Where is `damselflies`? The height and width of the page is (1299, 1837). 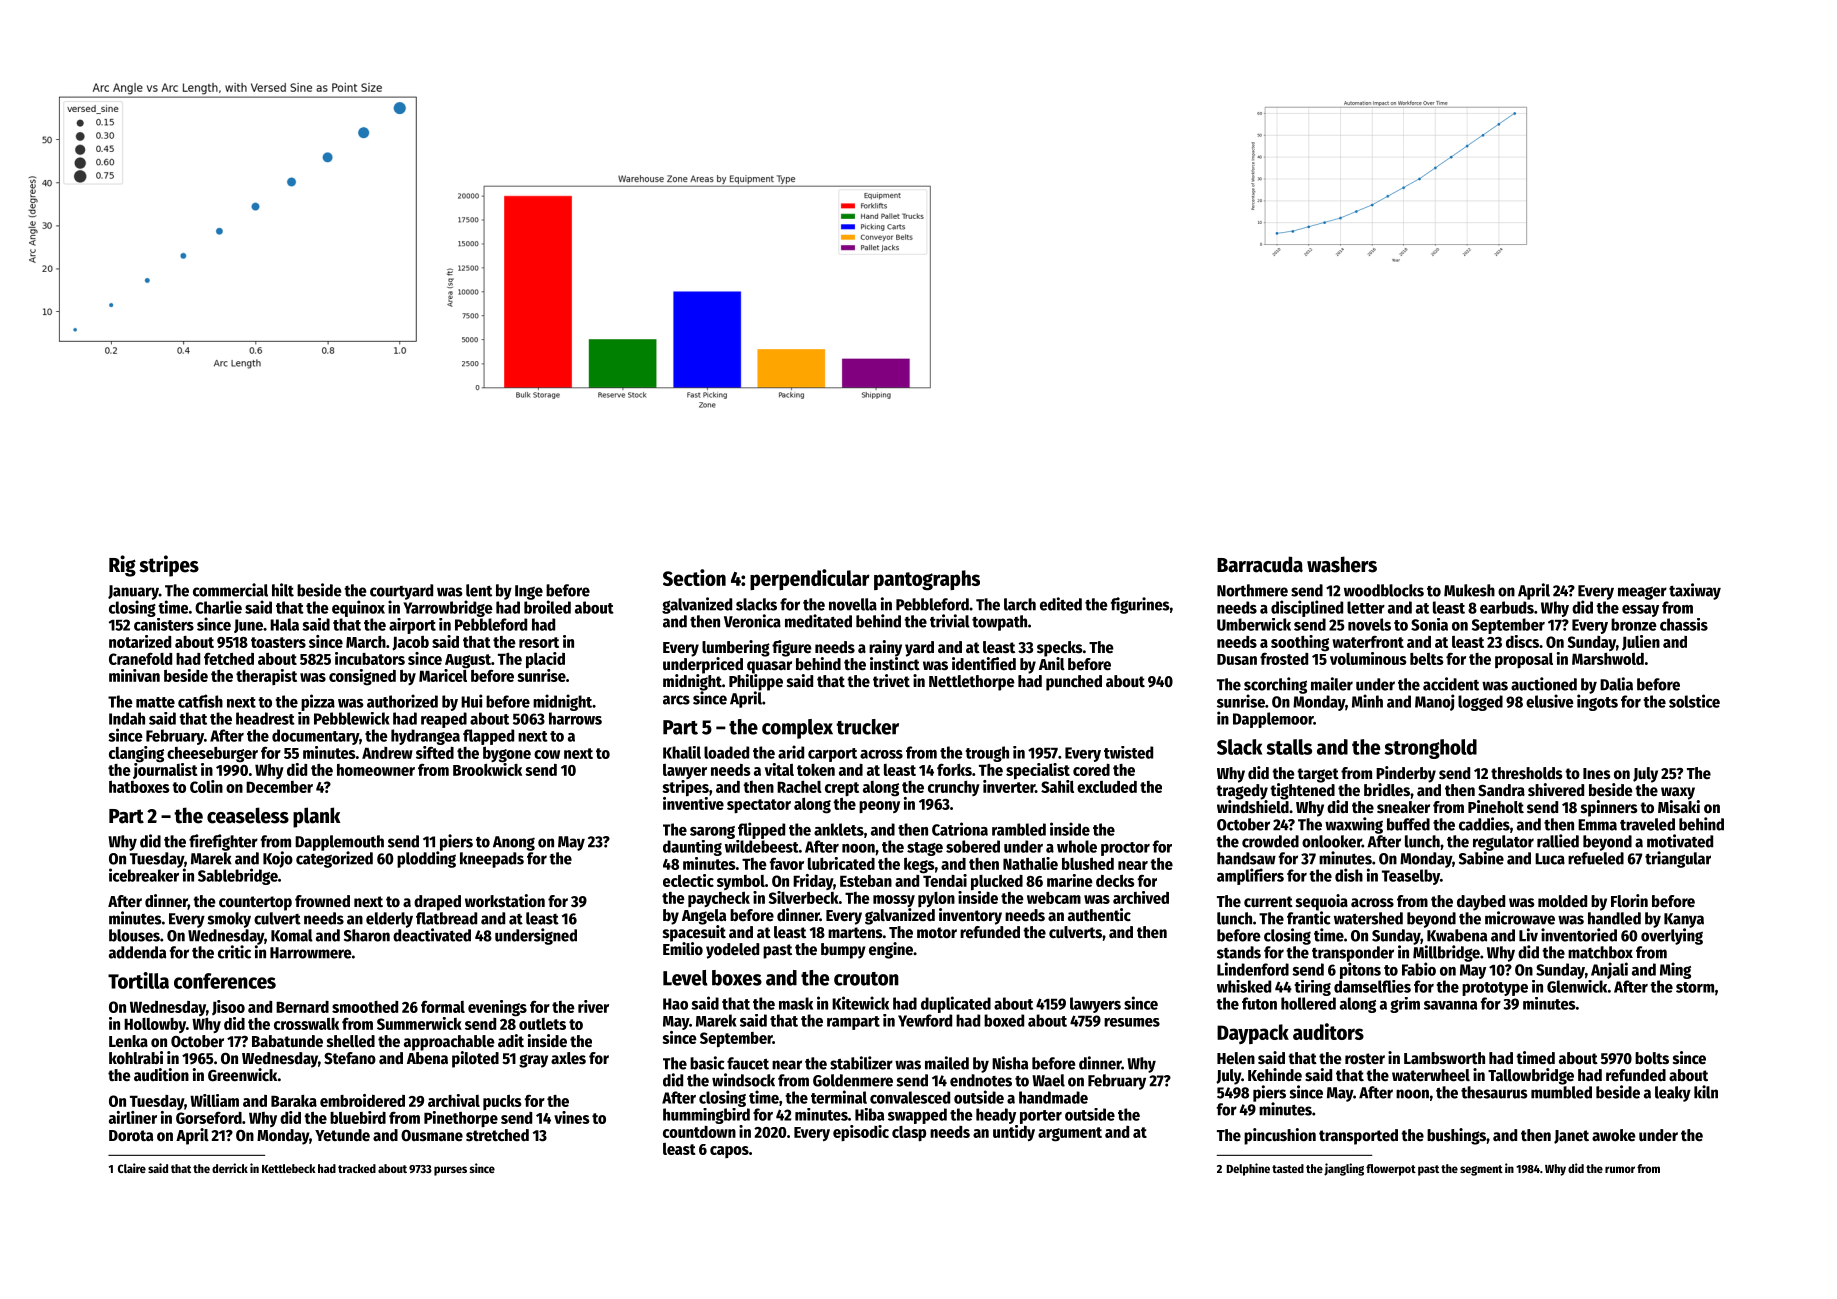 damselflies is located at coordinates (1372, 986).
